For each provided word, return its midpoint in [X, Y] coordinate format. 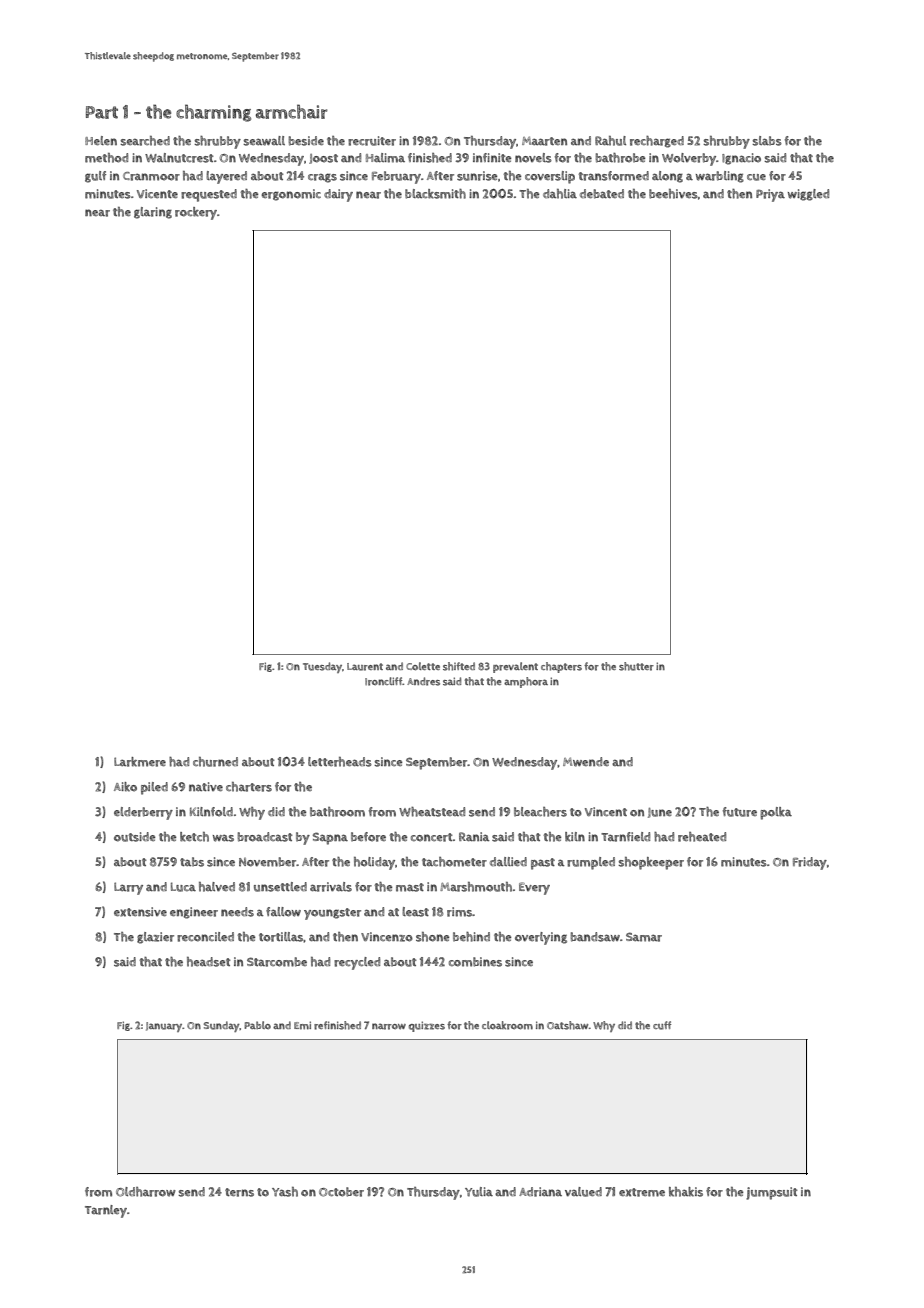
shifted [459, 666]
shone [432, 937]
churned [215, 762]
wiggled [808, 195]
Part [102, 112]
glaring [153, 213]
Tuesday [322, 667]
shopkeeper [651, 863]
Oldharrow [146, 1192]
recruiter [372, 141]
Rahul [610, 141]
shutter [636, 666]
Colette [423, 666]
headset [209, 962]
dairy [338, 195]
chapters [561, 667]
